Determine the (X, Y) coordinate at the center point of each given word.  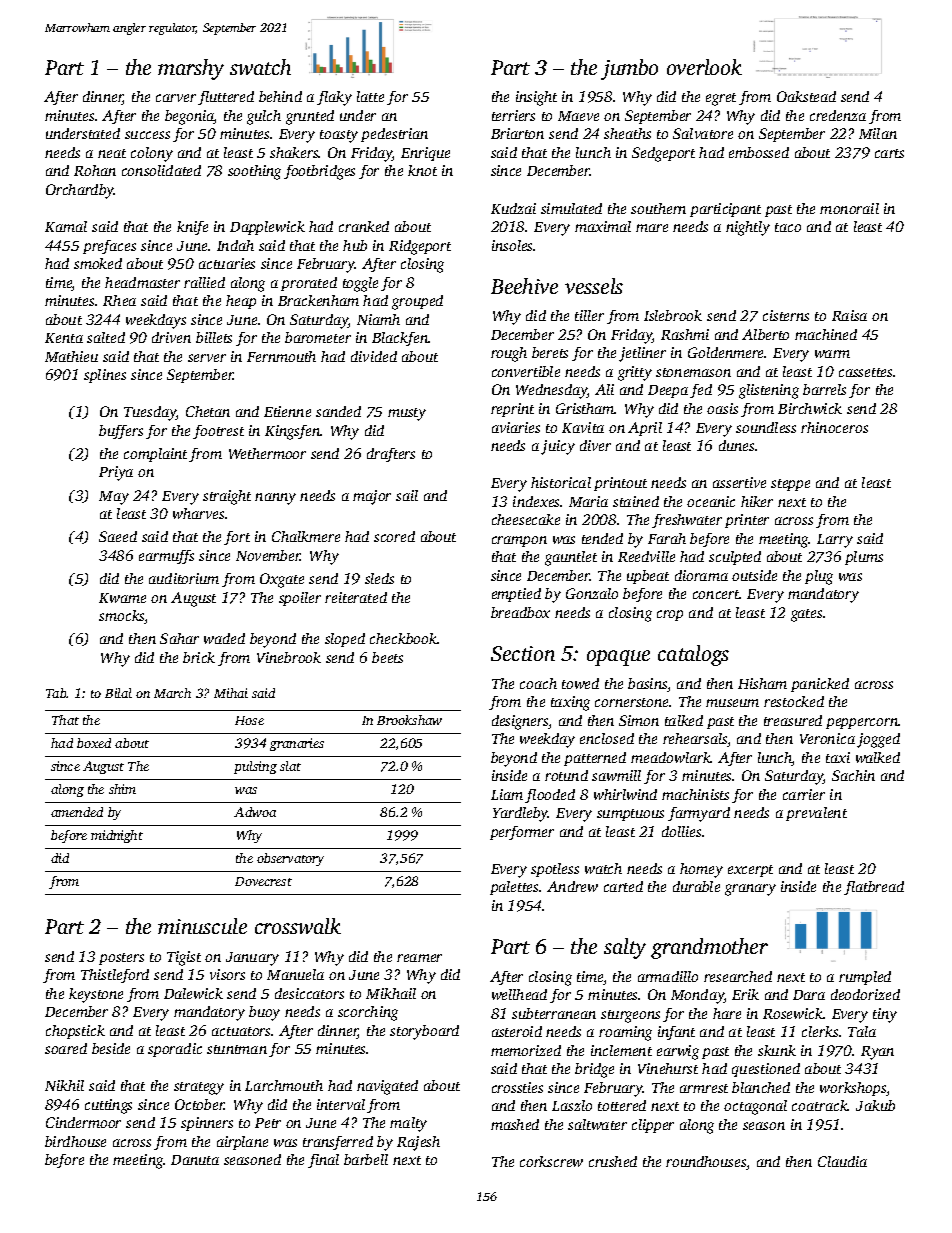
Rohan (95, 170)
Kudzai (513, 208)
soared (66, 1048)
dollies (681, 831)
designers (520, 722)
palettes (514, 888)
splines (105, 376)
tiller (589, 315)
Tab (56, 693)
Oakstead (806, 96)
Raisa (849, 315)
